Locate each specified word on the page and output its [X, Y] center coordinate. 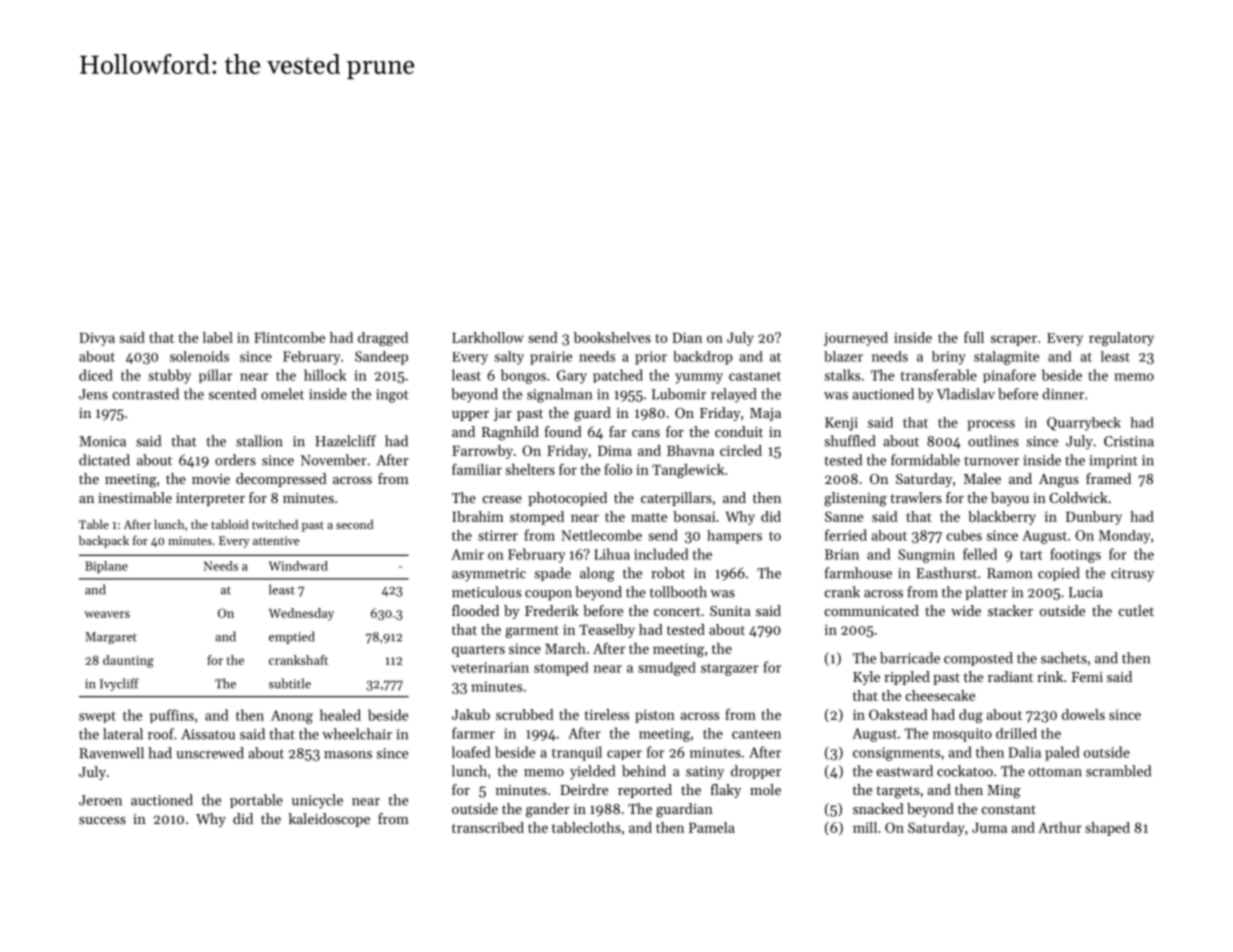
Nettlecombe [601, 535]
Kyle [866, 678]
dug [971, 716]
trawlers [916, 497]
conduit [739, 431]
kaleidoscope [329, 820]
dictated [104, 460]
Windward [298, 566]
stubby [170, 376]
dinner [1063, 394]
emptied [292, 637]
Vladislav [965, 394]
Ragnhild [510, 433]
